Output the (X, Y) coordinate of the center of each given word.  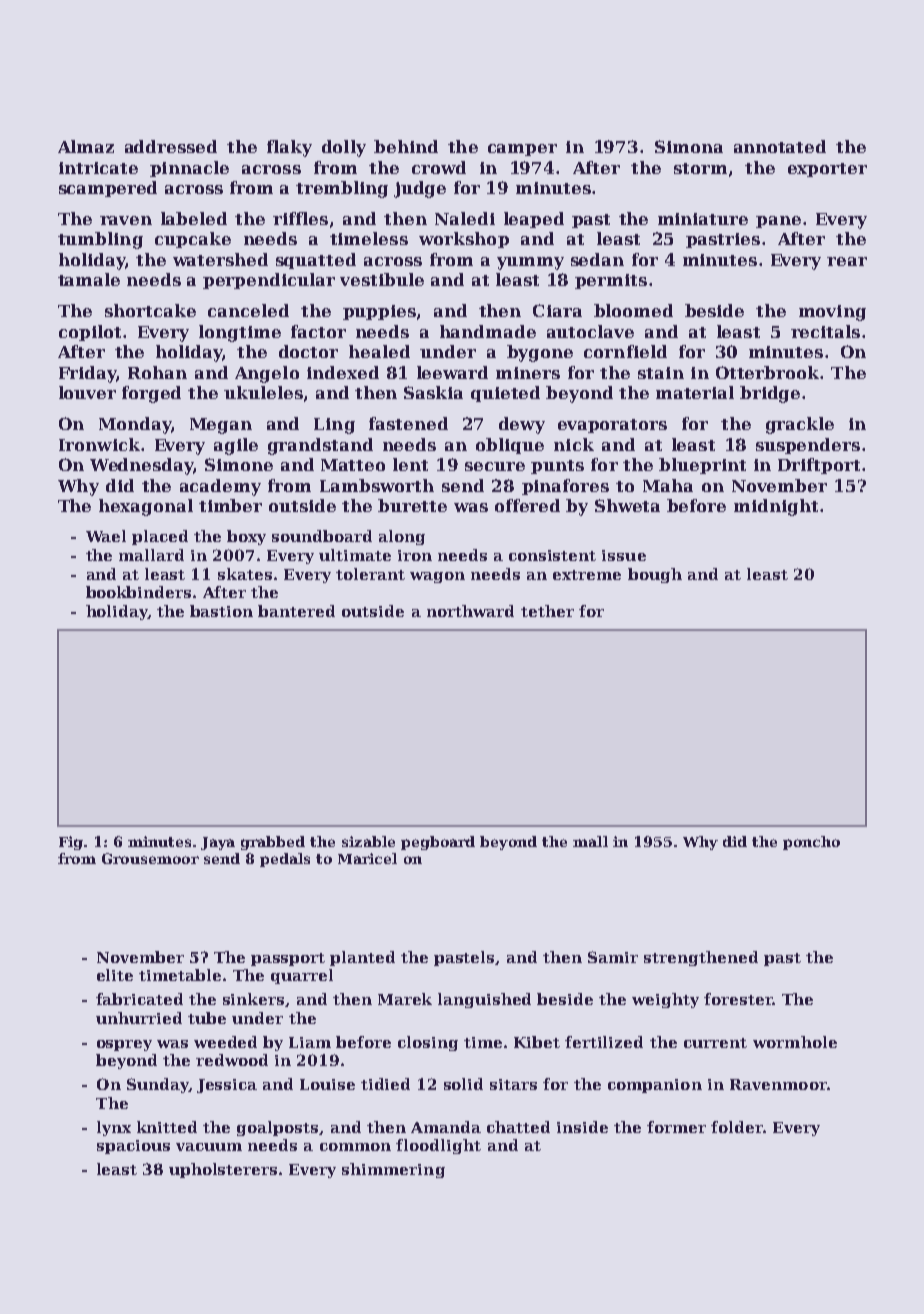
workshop (464, 240)
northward (470, 611)
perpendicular (269, 281)
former (676, 1127)
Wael (106, 536)
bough (655, 575)
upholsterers (223, 1170)
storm (700, 168)
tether (547, 611)
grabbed (273, 843)
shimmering (393, 1170)
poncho (811, 843)
